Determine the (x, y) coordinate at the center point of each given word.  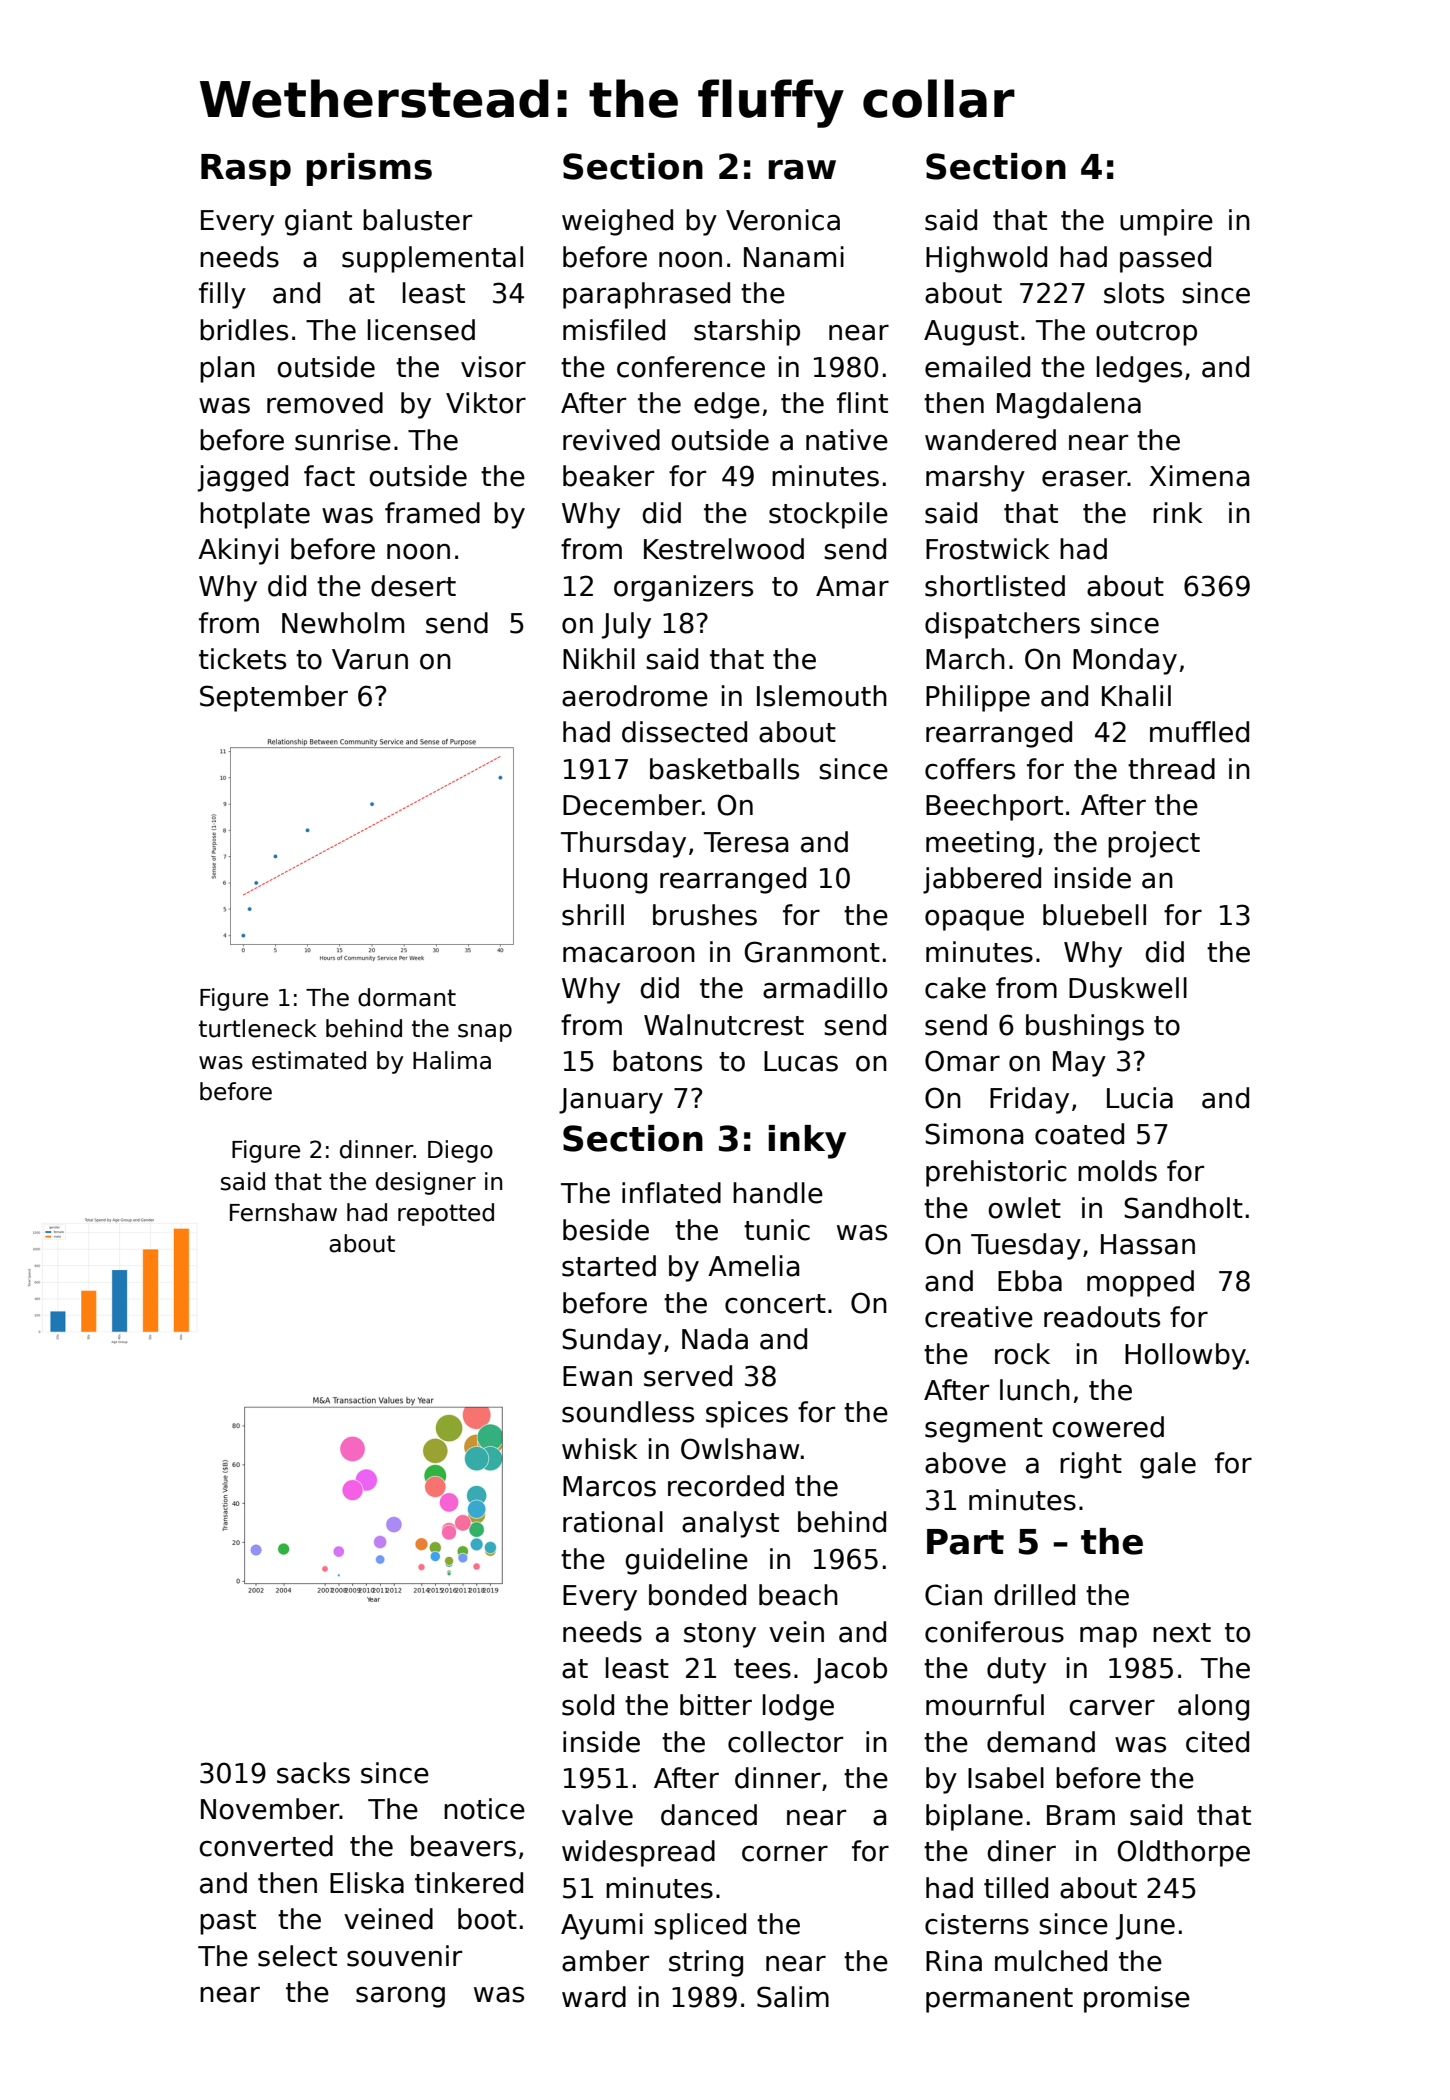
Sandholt (1183, 1208)
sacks (313, 1773)
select (297, 1956)
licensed (421, 330)
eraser (1084, 478)
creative (979, 1317)
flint (862, 402)
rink (1177, 512)
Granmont (812, 952)
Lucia (1140, 1098)
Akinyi (238, 551)
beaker (608, 476)
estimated (309, 1060)
